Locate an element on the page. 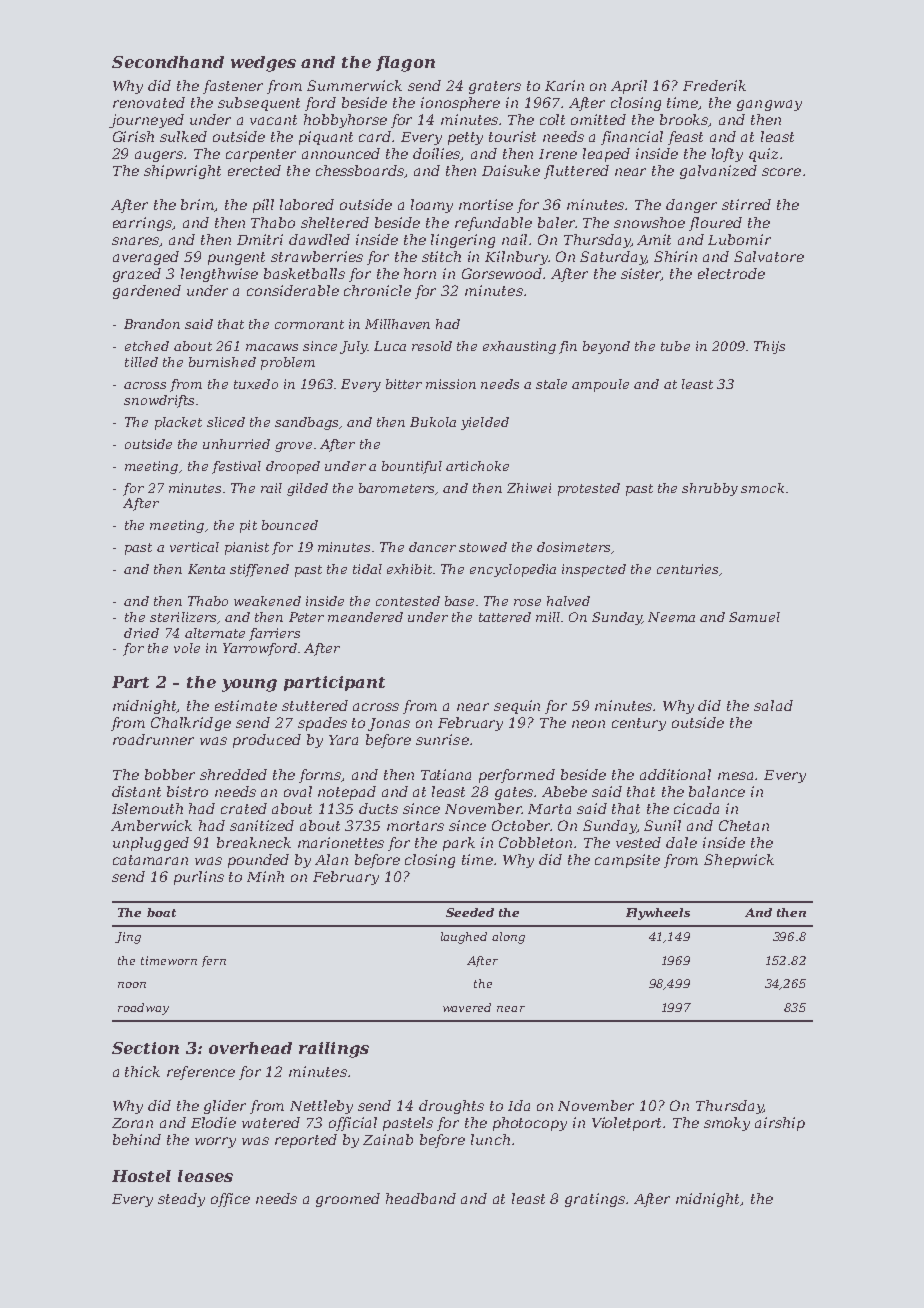 This page has height=1308, width=924. Nettleby is located at coordinates (321, 1107).
